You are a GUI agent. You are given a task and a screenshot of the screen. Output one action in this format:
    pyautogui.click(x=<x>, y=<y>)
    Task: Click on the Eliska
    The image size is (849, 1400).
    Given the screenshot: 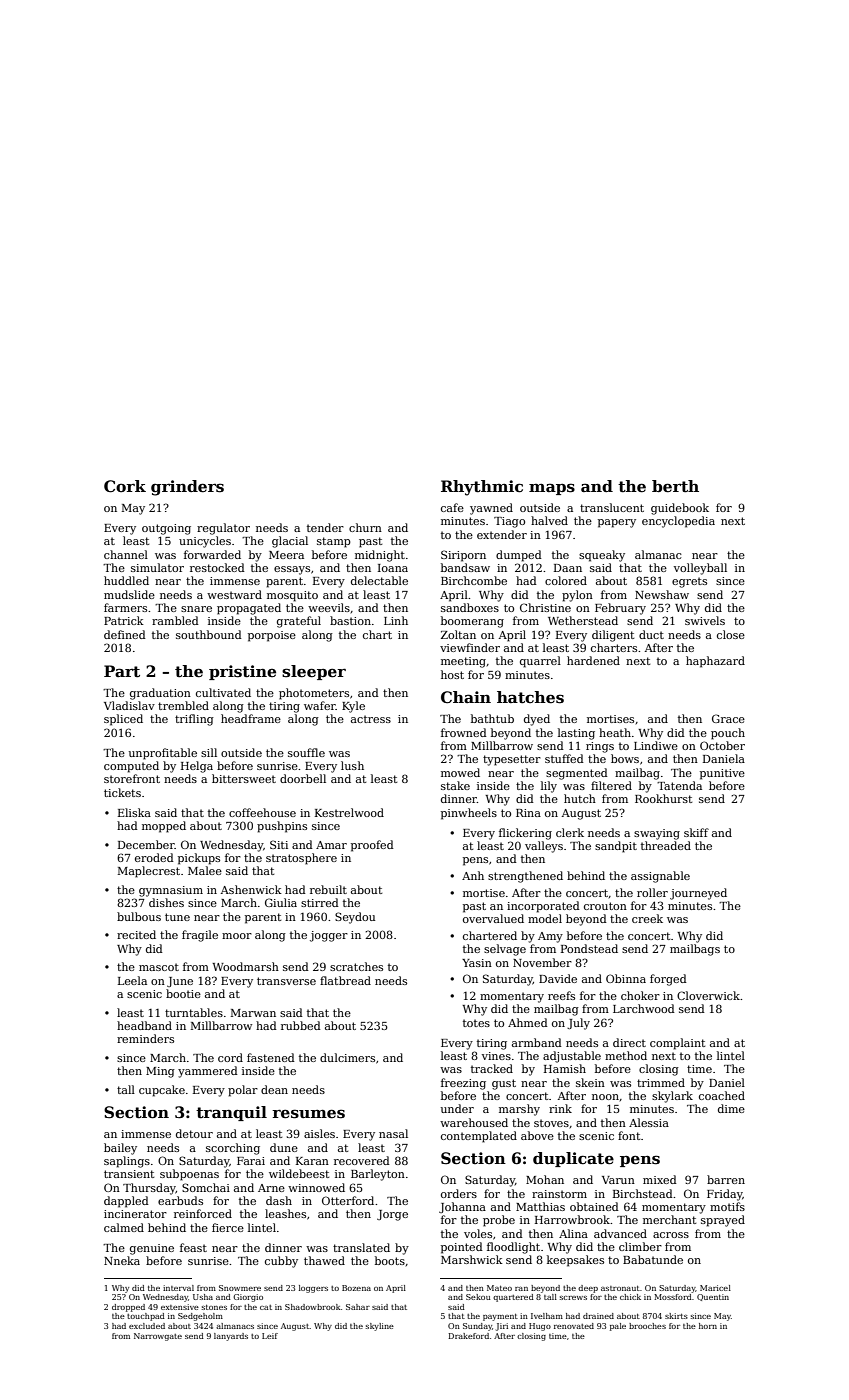 What is the action you would take?
    pyautogui.click(x=134, y=812)
